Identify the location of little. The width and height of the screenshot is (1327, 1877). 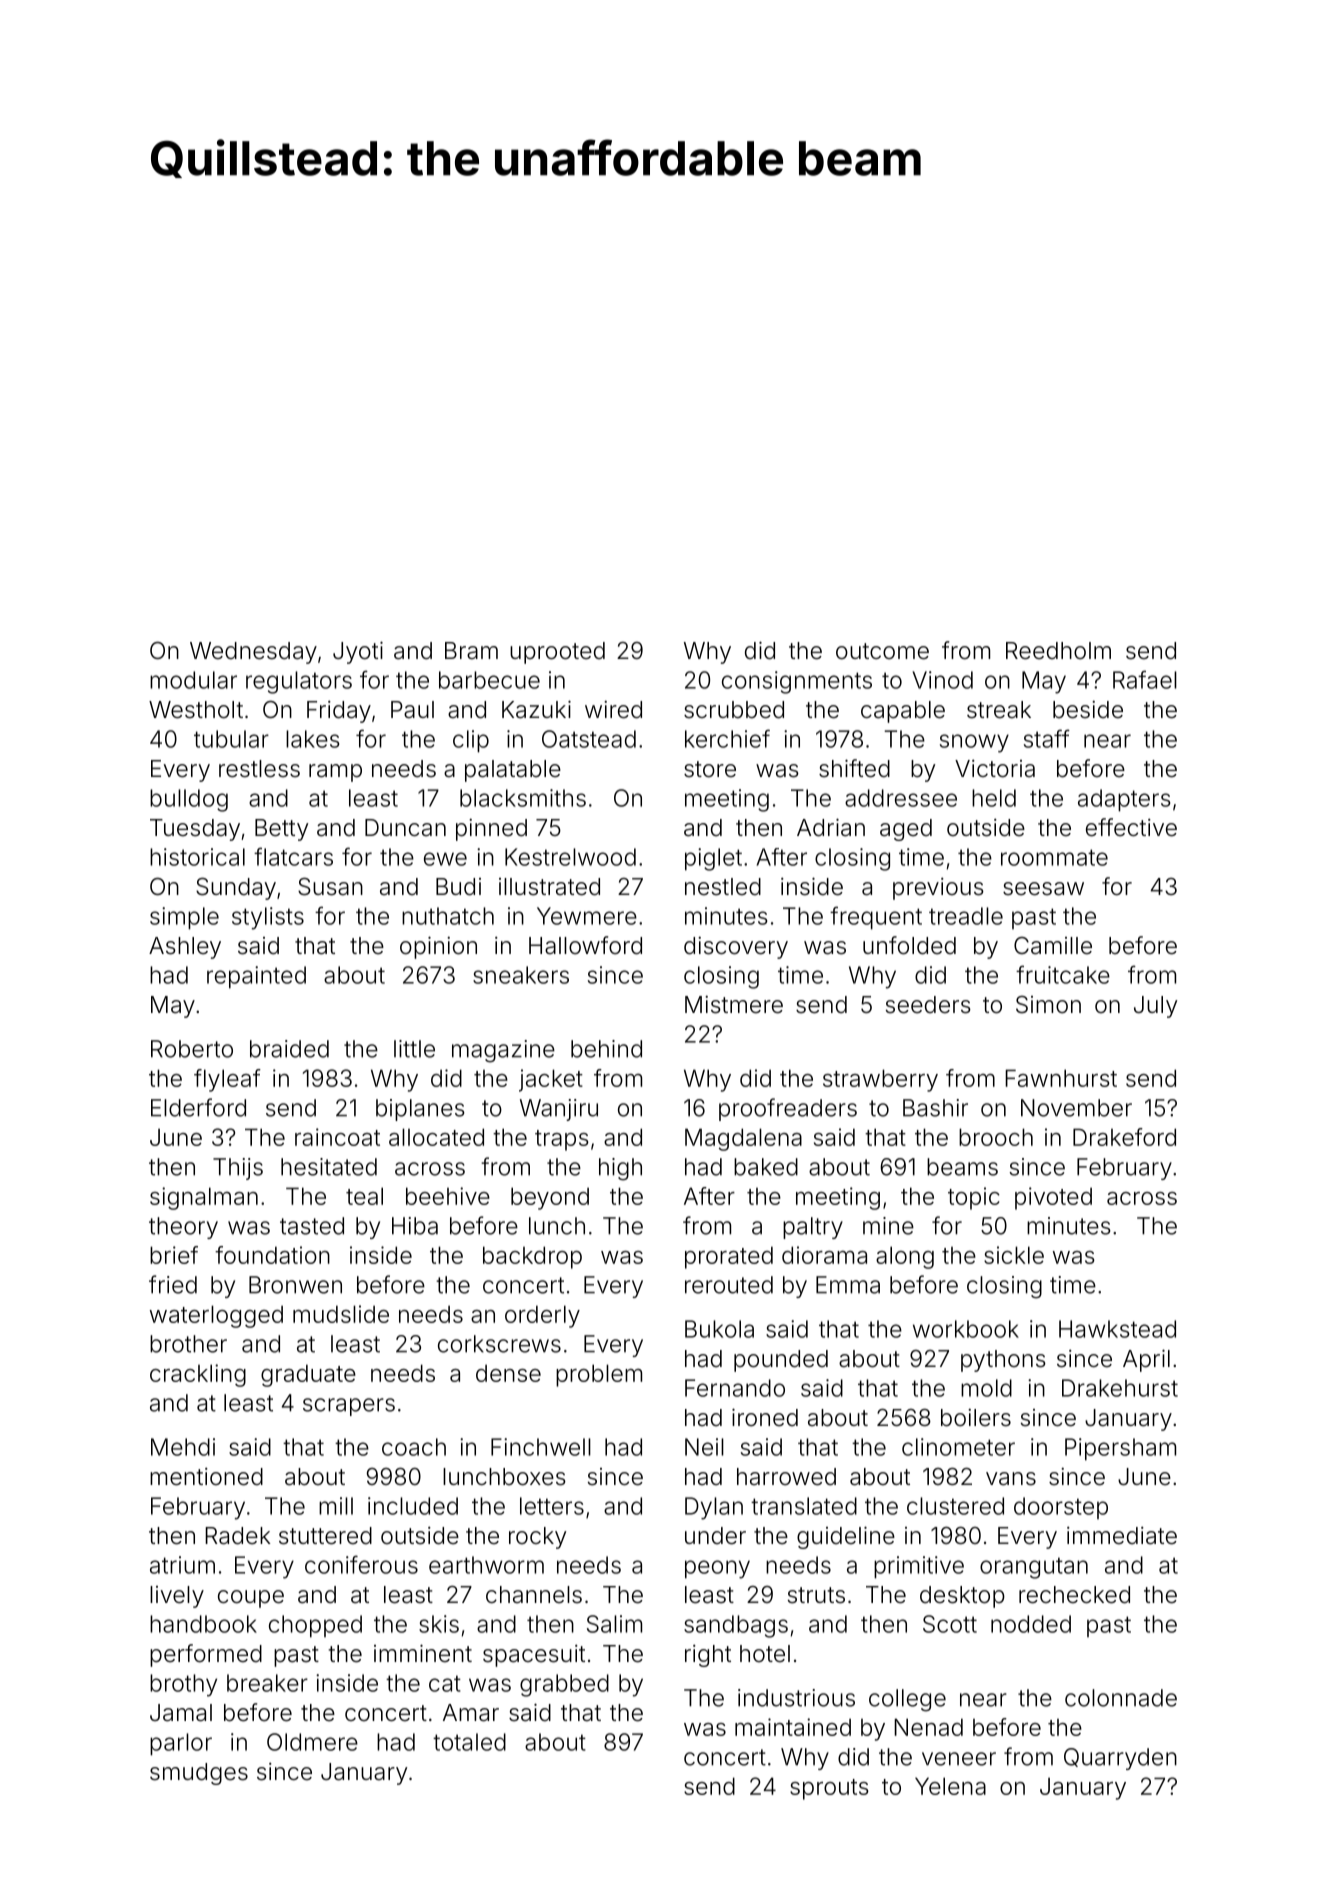
(414, 1049).
